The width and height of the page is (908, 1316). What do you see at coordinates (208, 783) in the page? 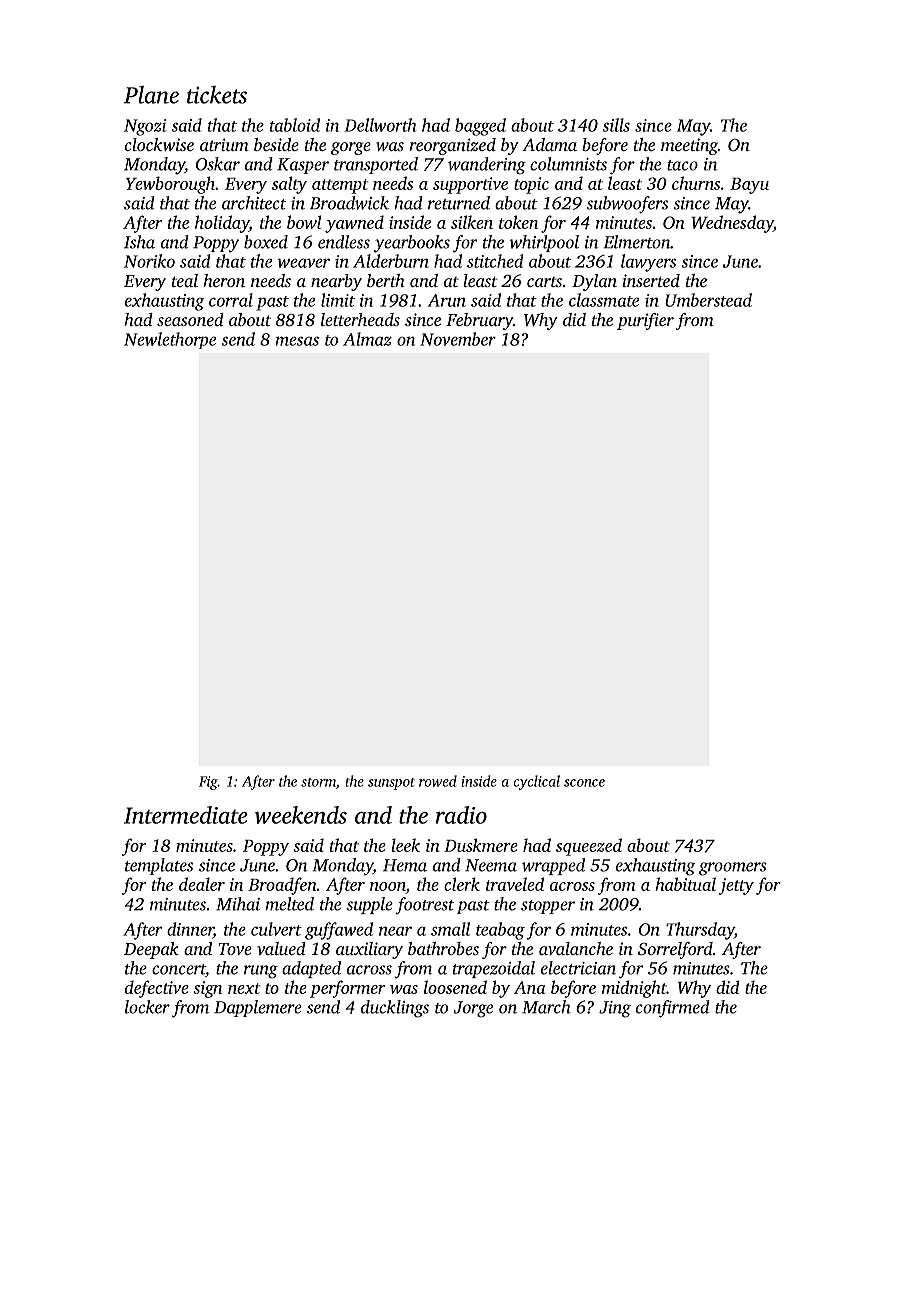
I see `Fig` at bounding box center [208, 783].
